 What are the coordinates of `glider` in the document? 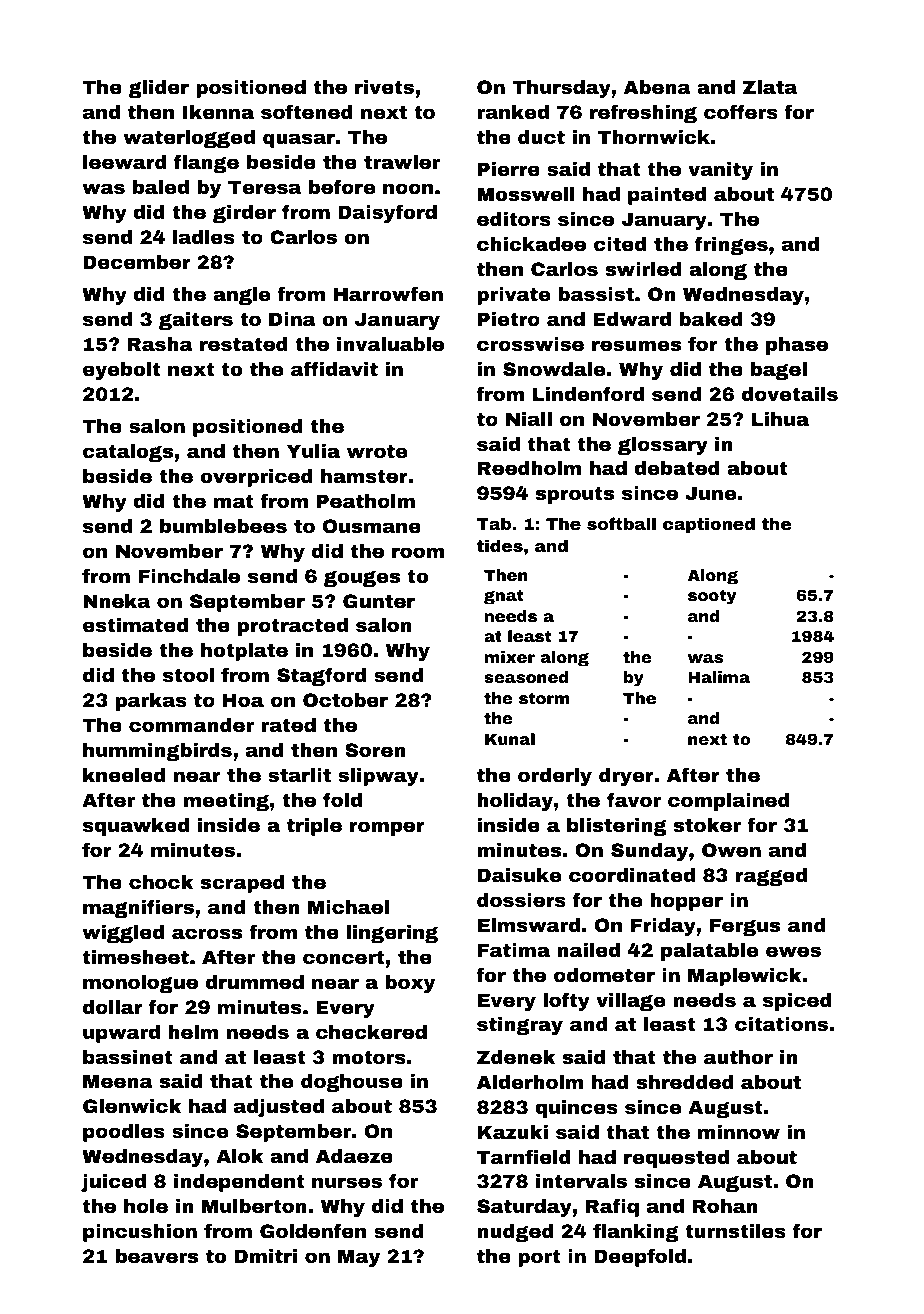 It's located at (159, 89).
